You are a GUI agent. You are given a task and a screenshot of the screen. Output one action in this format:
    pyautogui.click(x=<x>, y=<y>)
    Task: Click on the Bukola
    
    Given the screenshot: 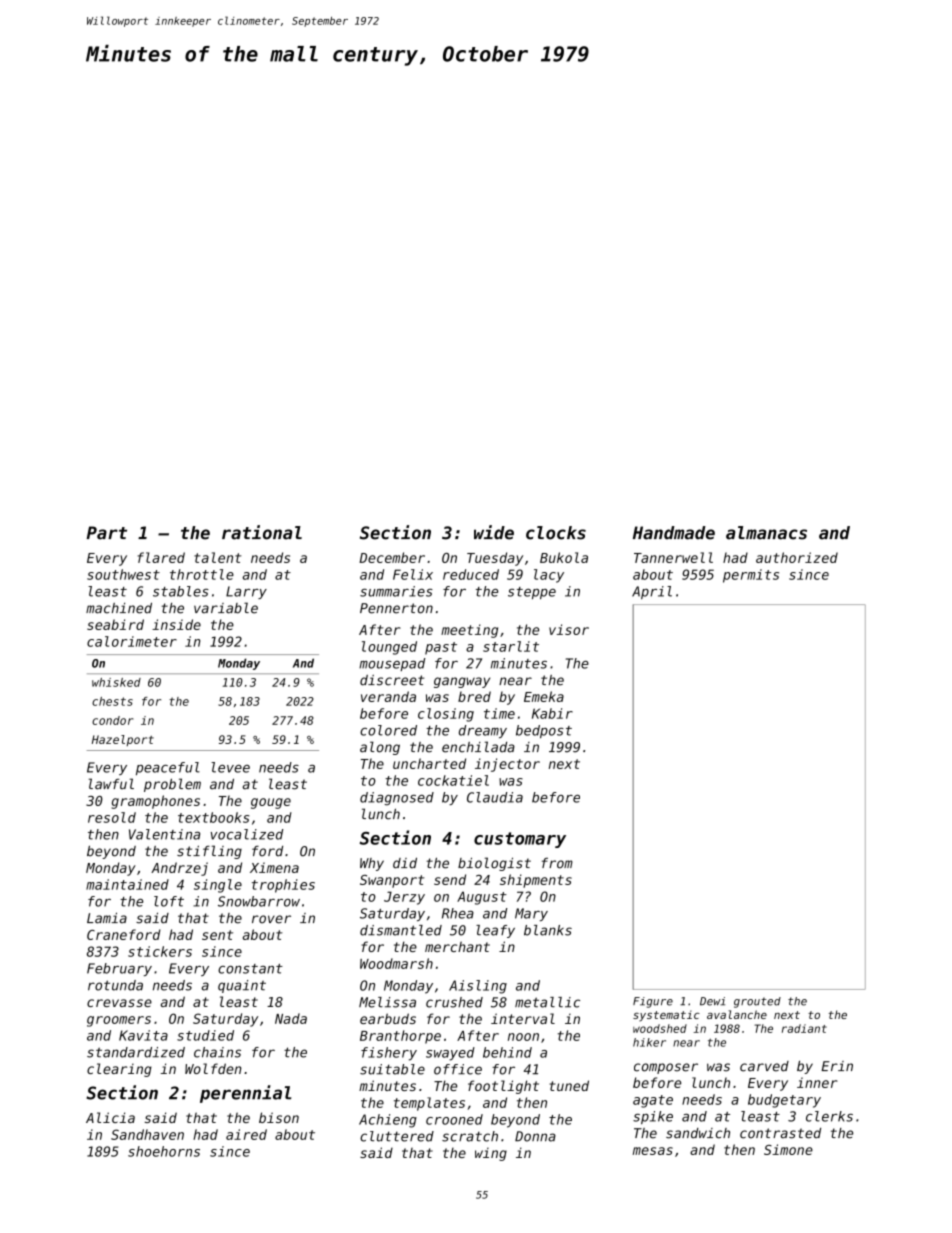 What is the action you would take?
    pyautogui.click(x=564, y=557)
